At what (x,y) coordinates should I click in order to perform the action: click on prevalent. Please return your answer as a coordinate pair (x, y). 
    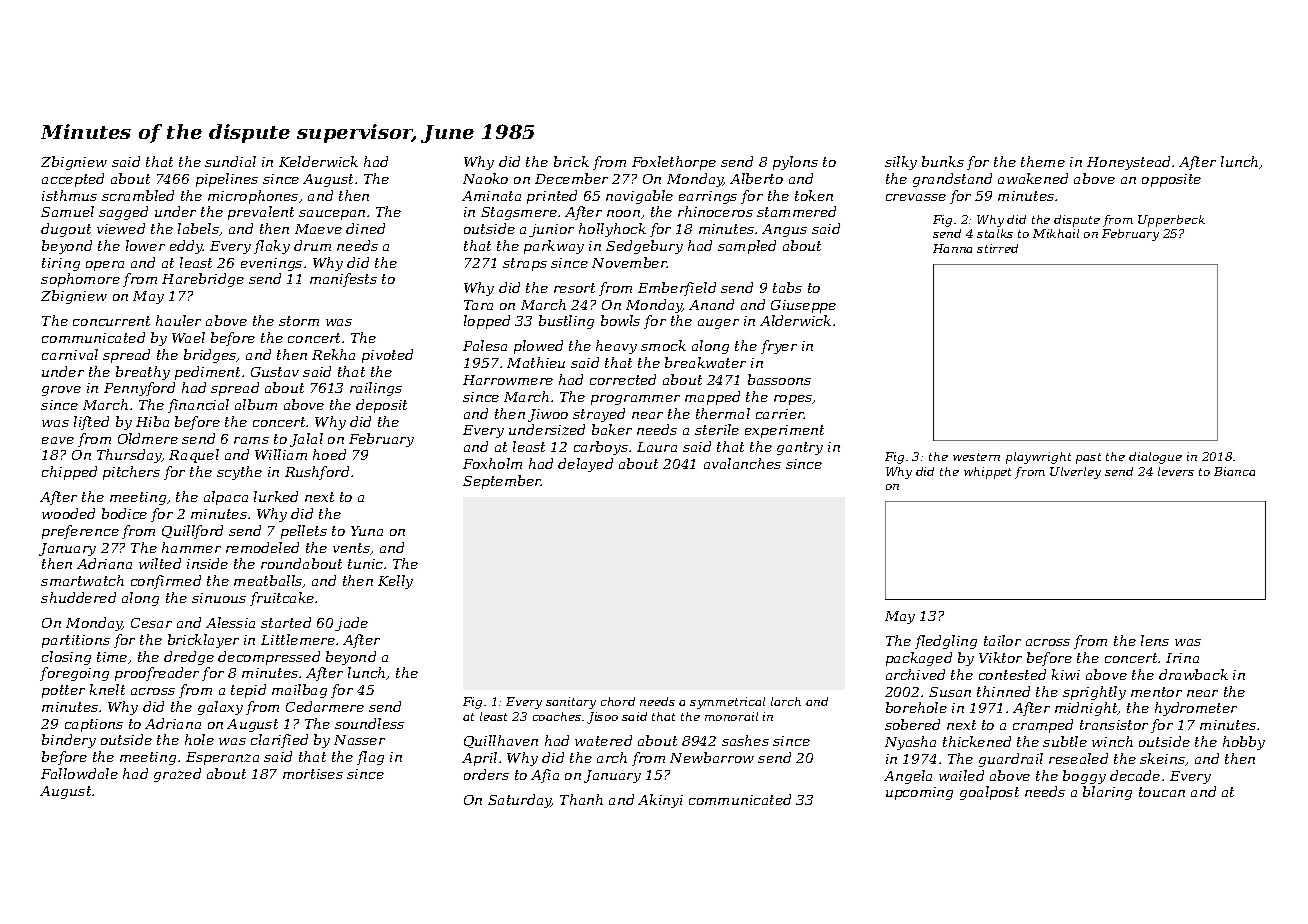
    Looking at the image, I should click on (261, 213).
